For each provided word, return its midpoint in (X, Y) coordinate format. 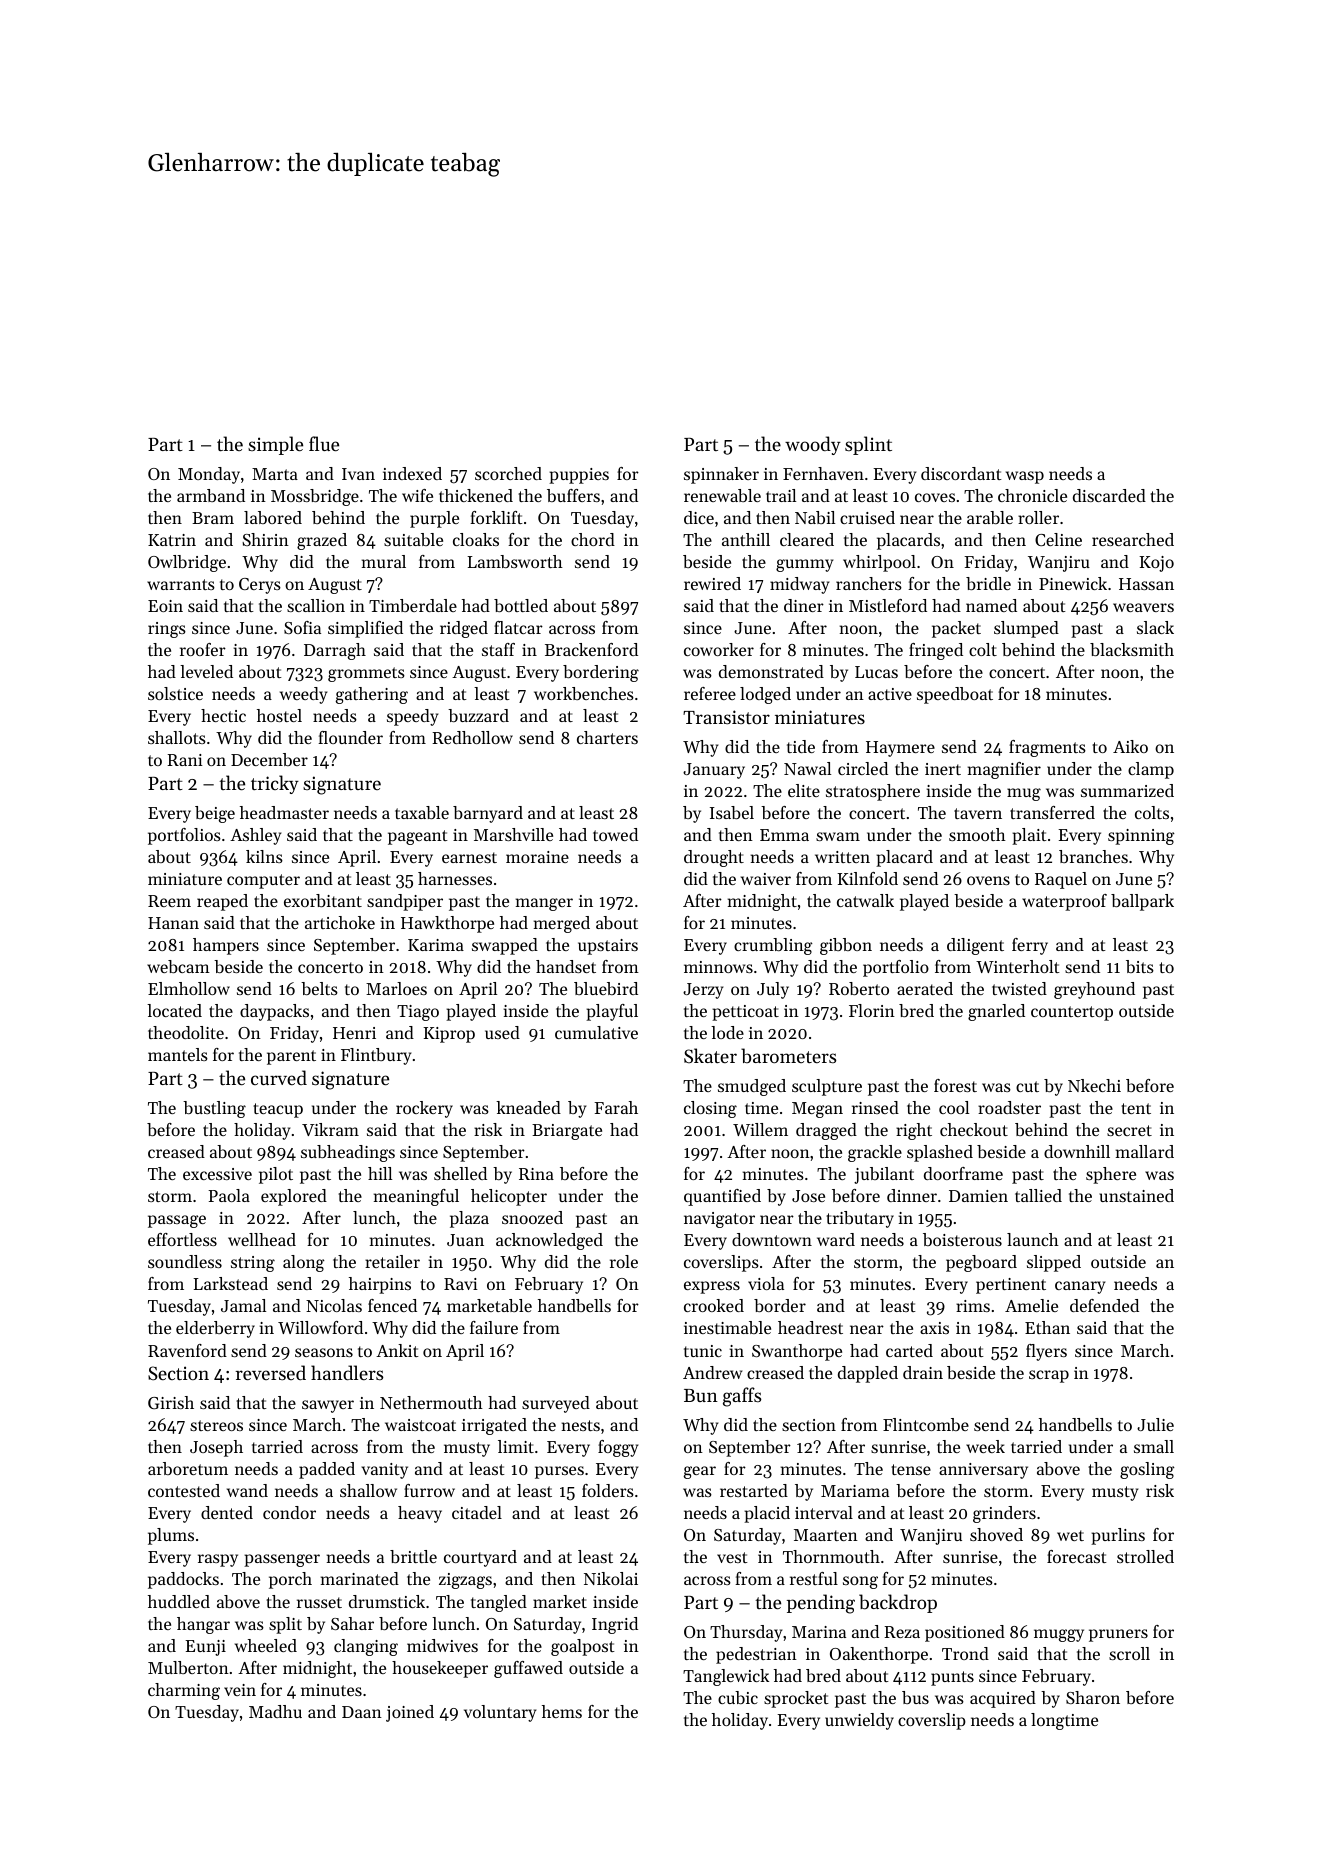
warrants (181, 584)
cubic (738, 1697)
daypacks (274, 1012)
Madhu (275, 1711)
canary (1080, 1287)
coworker (719, 649)
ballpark (1142, 902)
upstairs (608, 947)
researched (1133, 539)
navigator (719, 1220)
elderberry (215, 1329)
